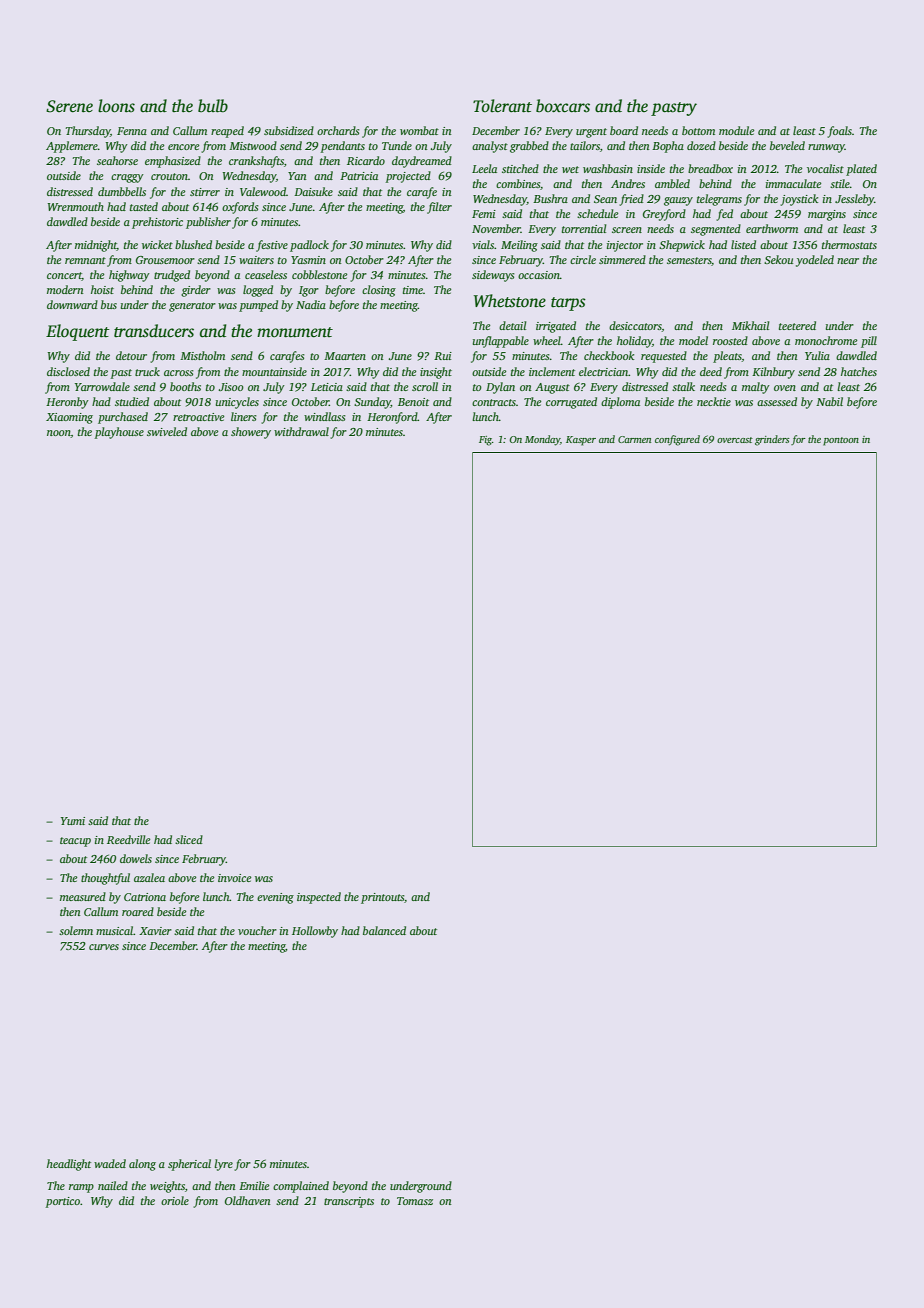 This screenshot has height=1308, width=924. I want to click on printouts, so click(382, 898).
